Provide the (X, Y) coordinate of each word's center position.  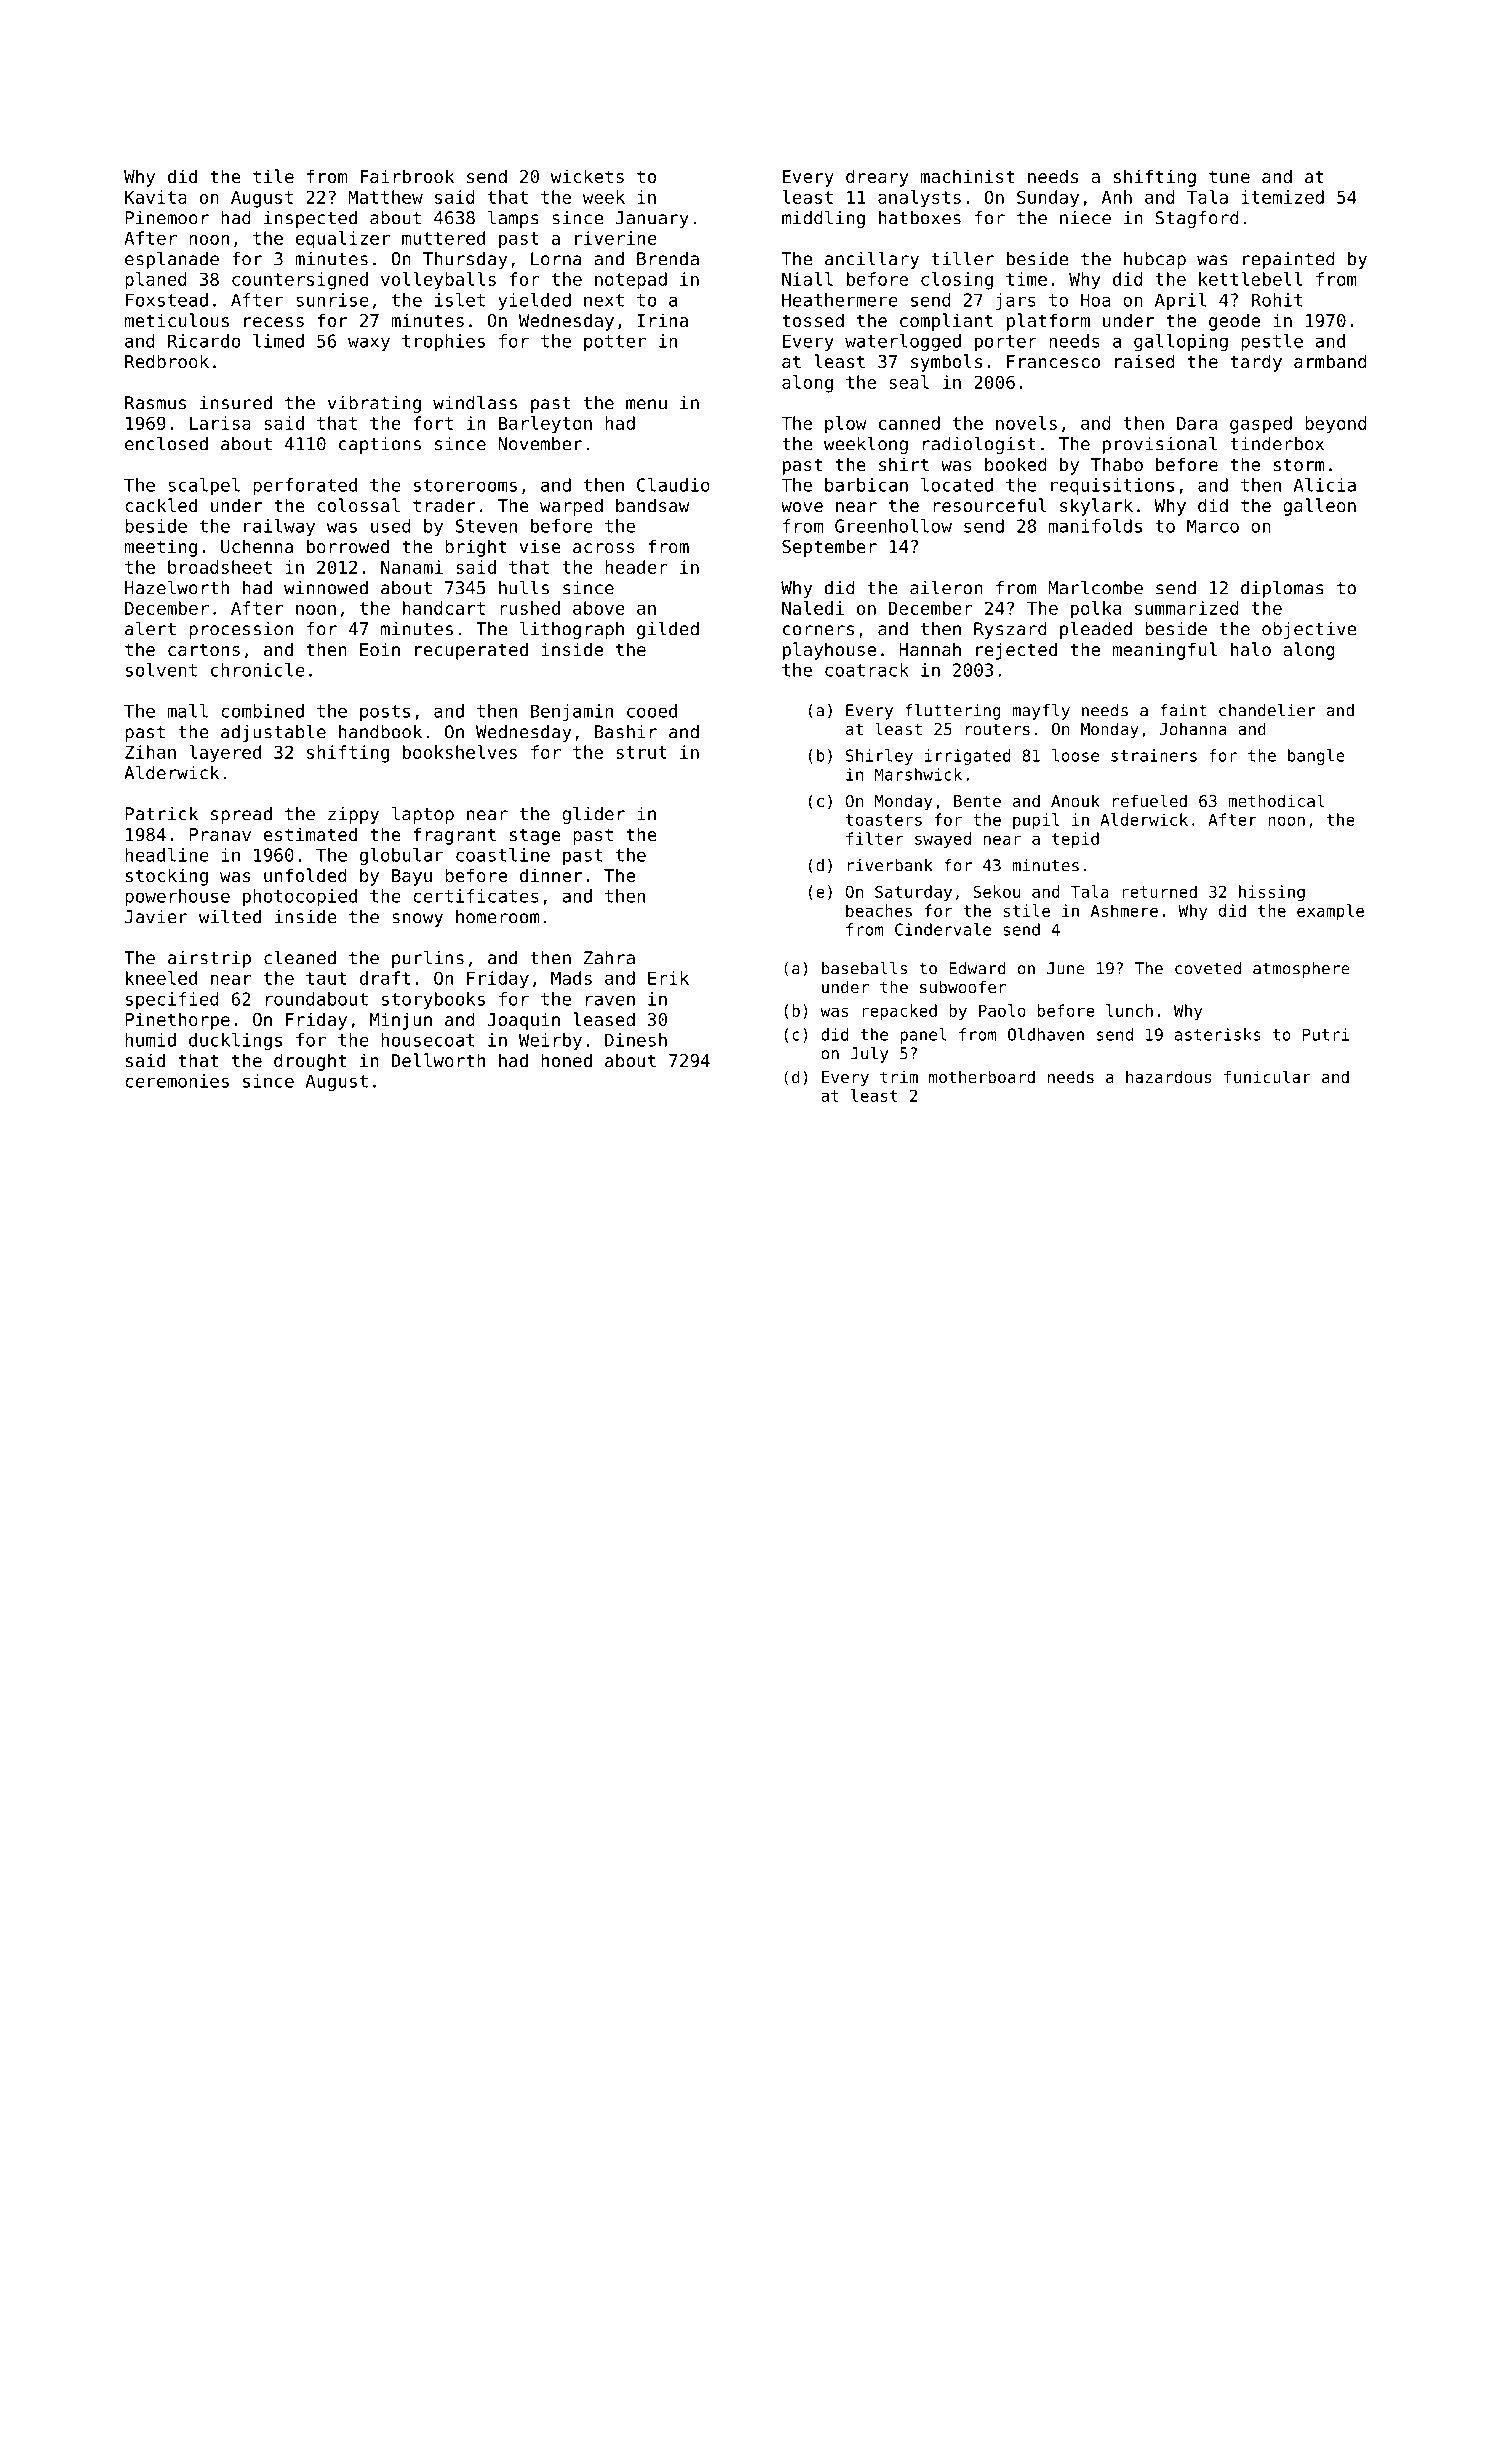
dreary (877, 178)
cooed (652, 711)
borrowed (348, 546)
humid (150, 1040)
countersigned (300, 281)
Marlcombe (1095, 587)
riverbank (890, 865)
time (1026, 279)
